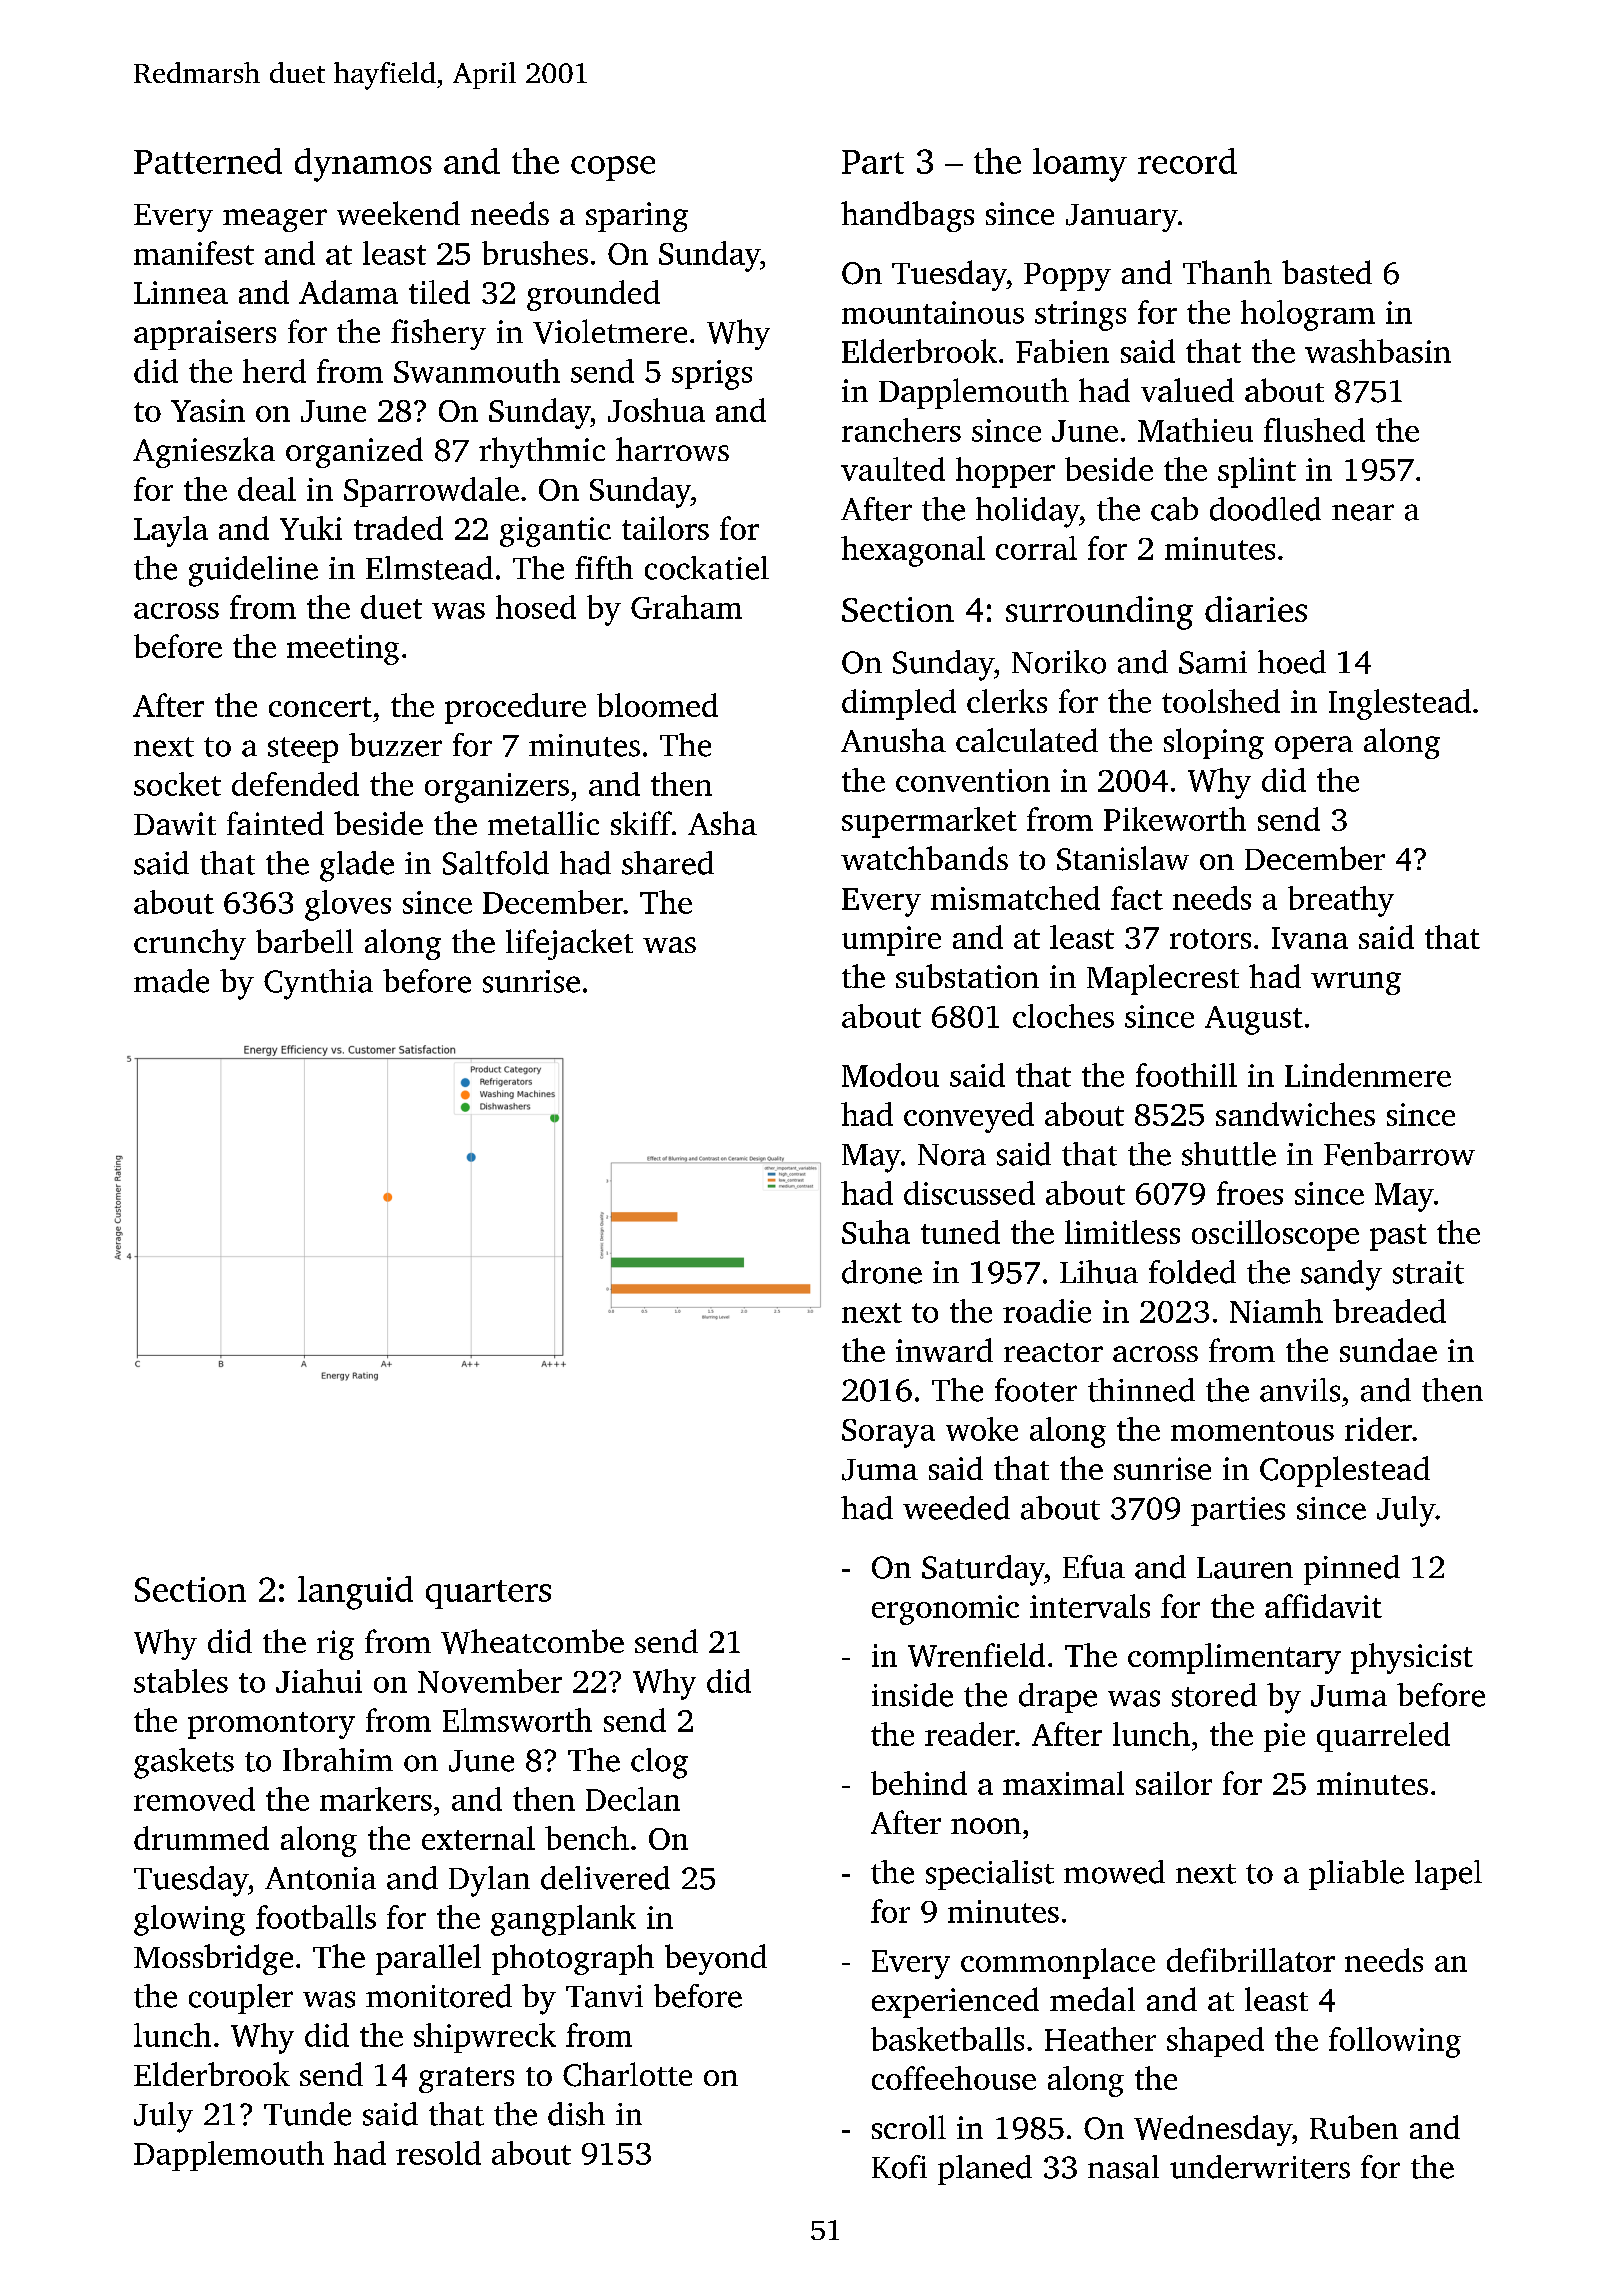 This page has width=1620, height=2292. What do you see at coordinates (1099, 613) in the page?
I see `surrounding` at bounding box center [1099, 613].
